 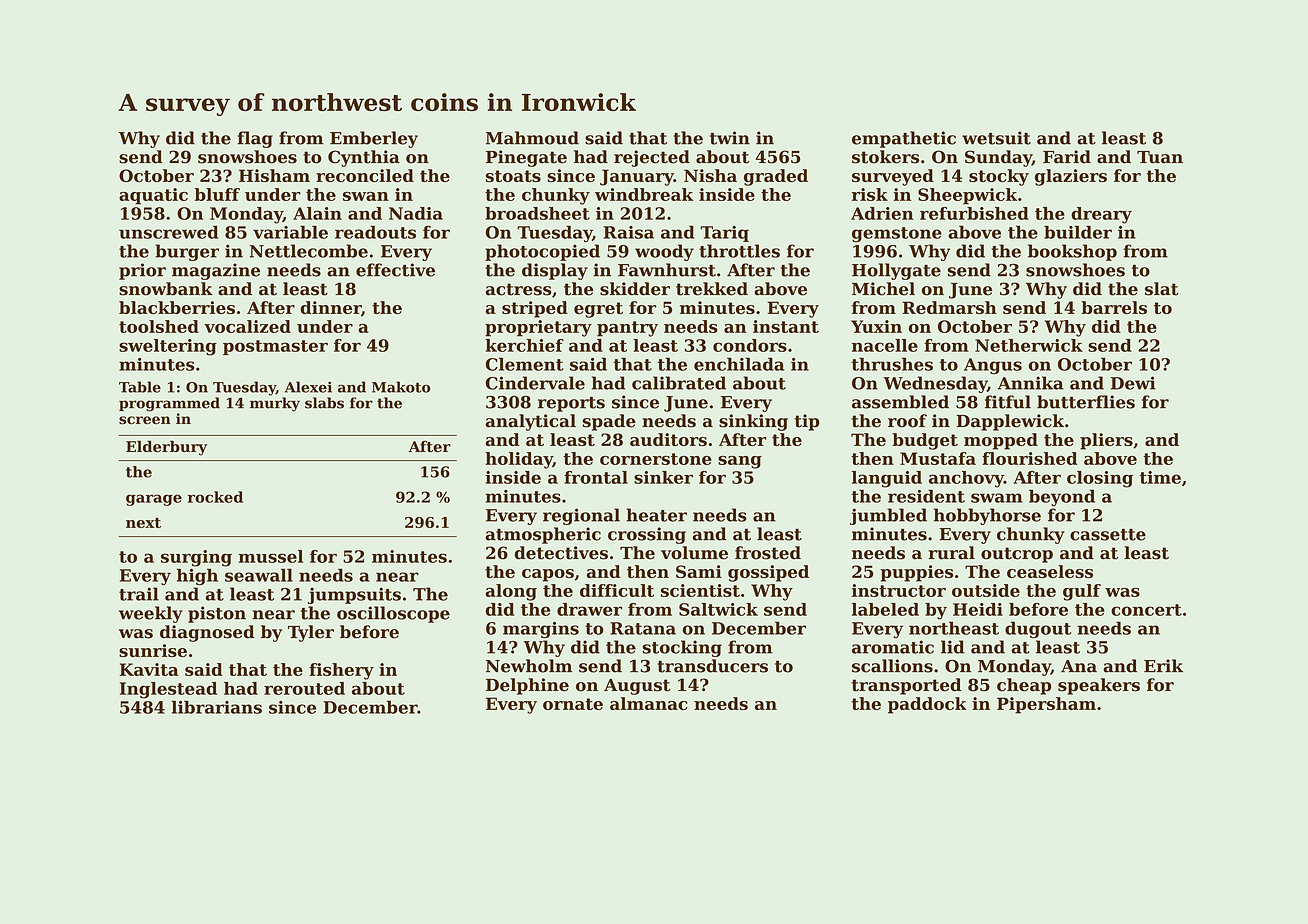 What do you see at coordinates (511, 592) in the screenshot?
I see `along` at bounding box center [511, 592].
